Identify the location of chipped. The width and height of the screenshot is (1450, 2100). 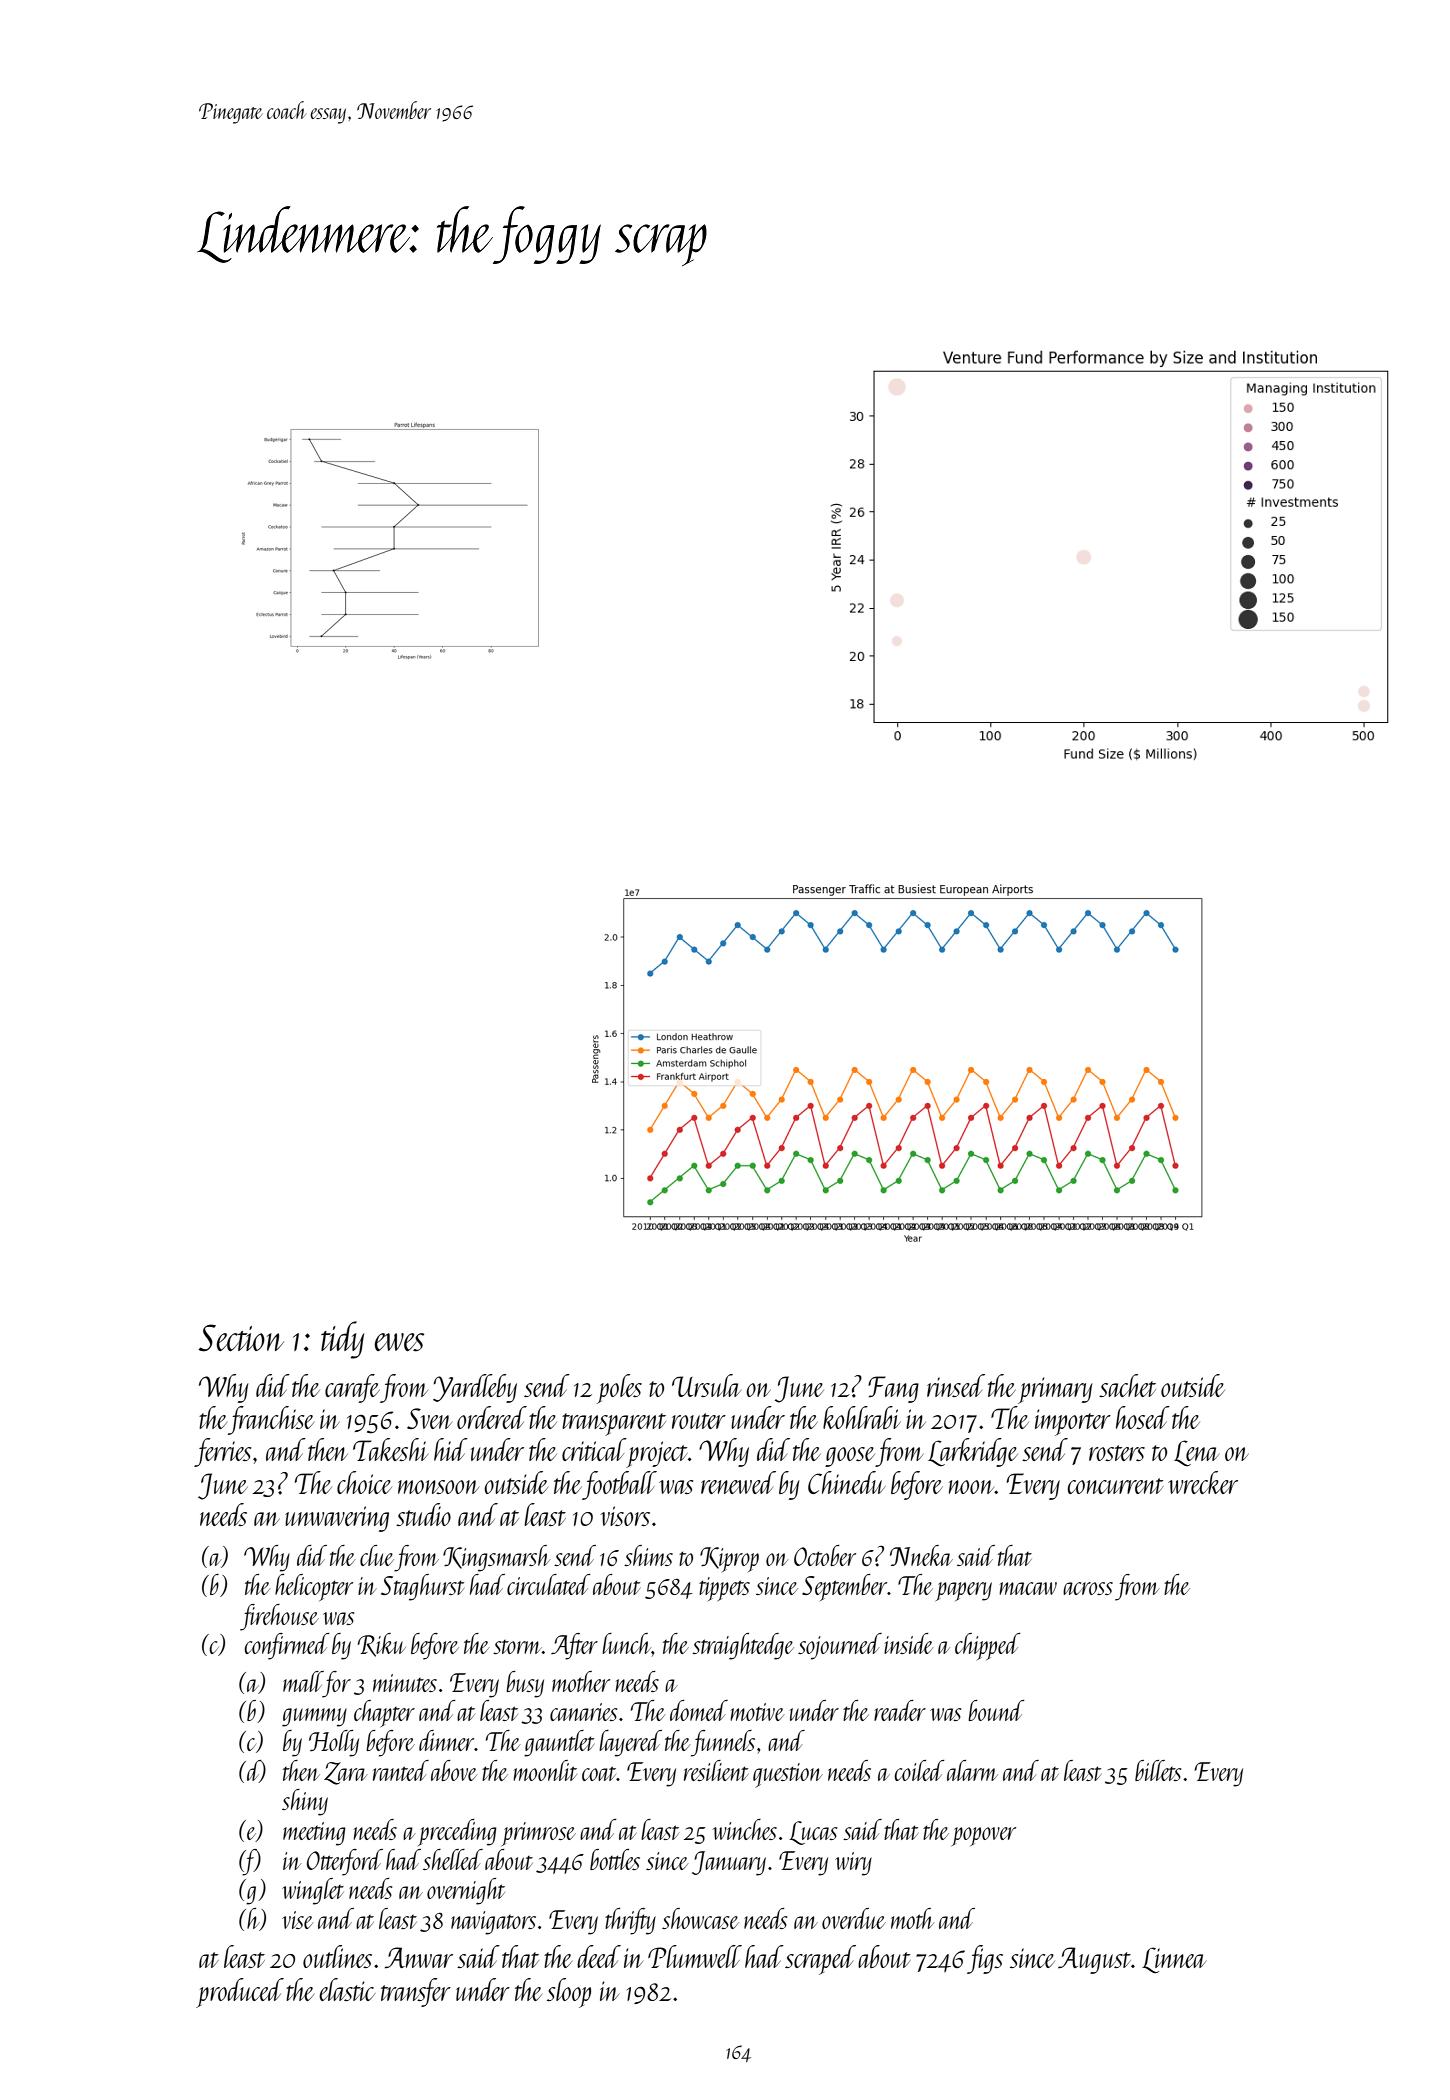
(988, 1646).
